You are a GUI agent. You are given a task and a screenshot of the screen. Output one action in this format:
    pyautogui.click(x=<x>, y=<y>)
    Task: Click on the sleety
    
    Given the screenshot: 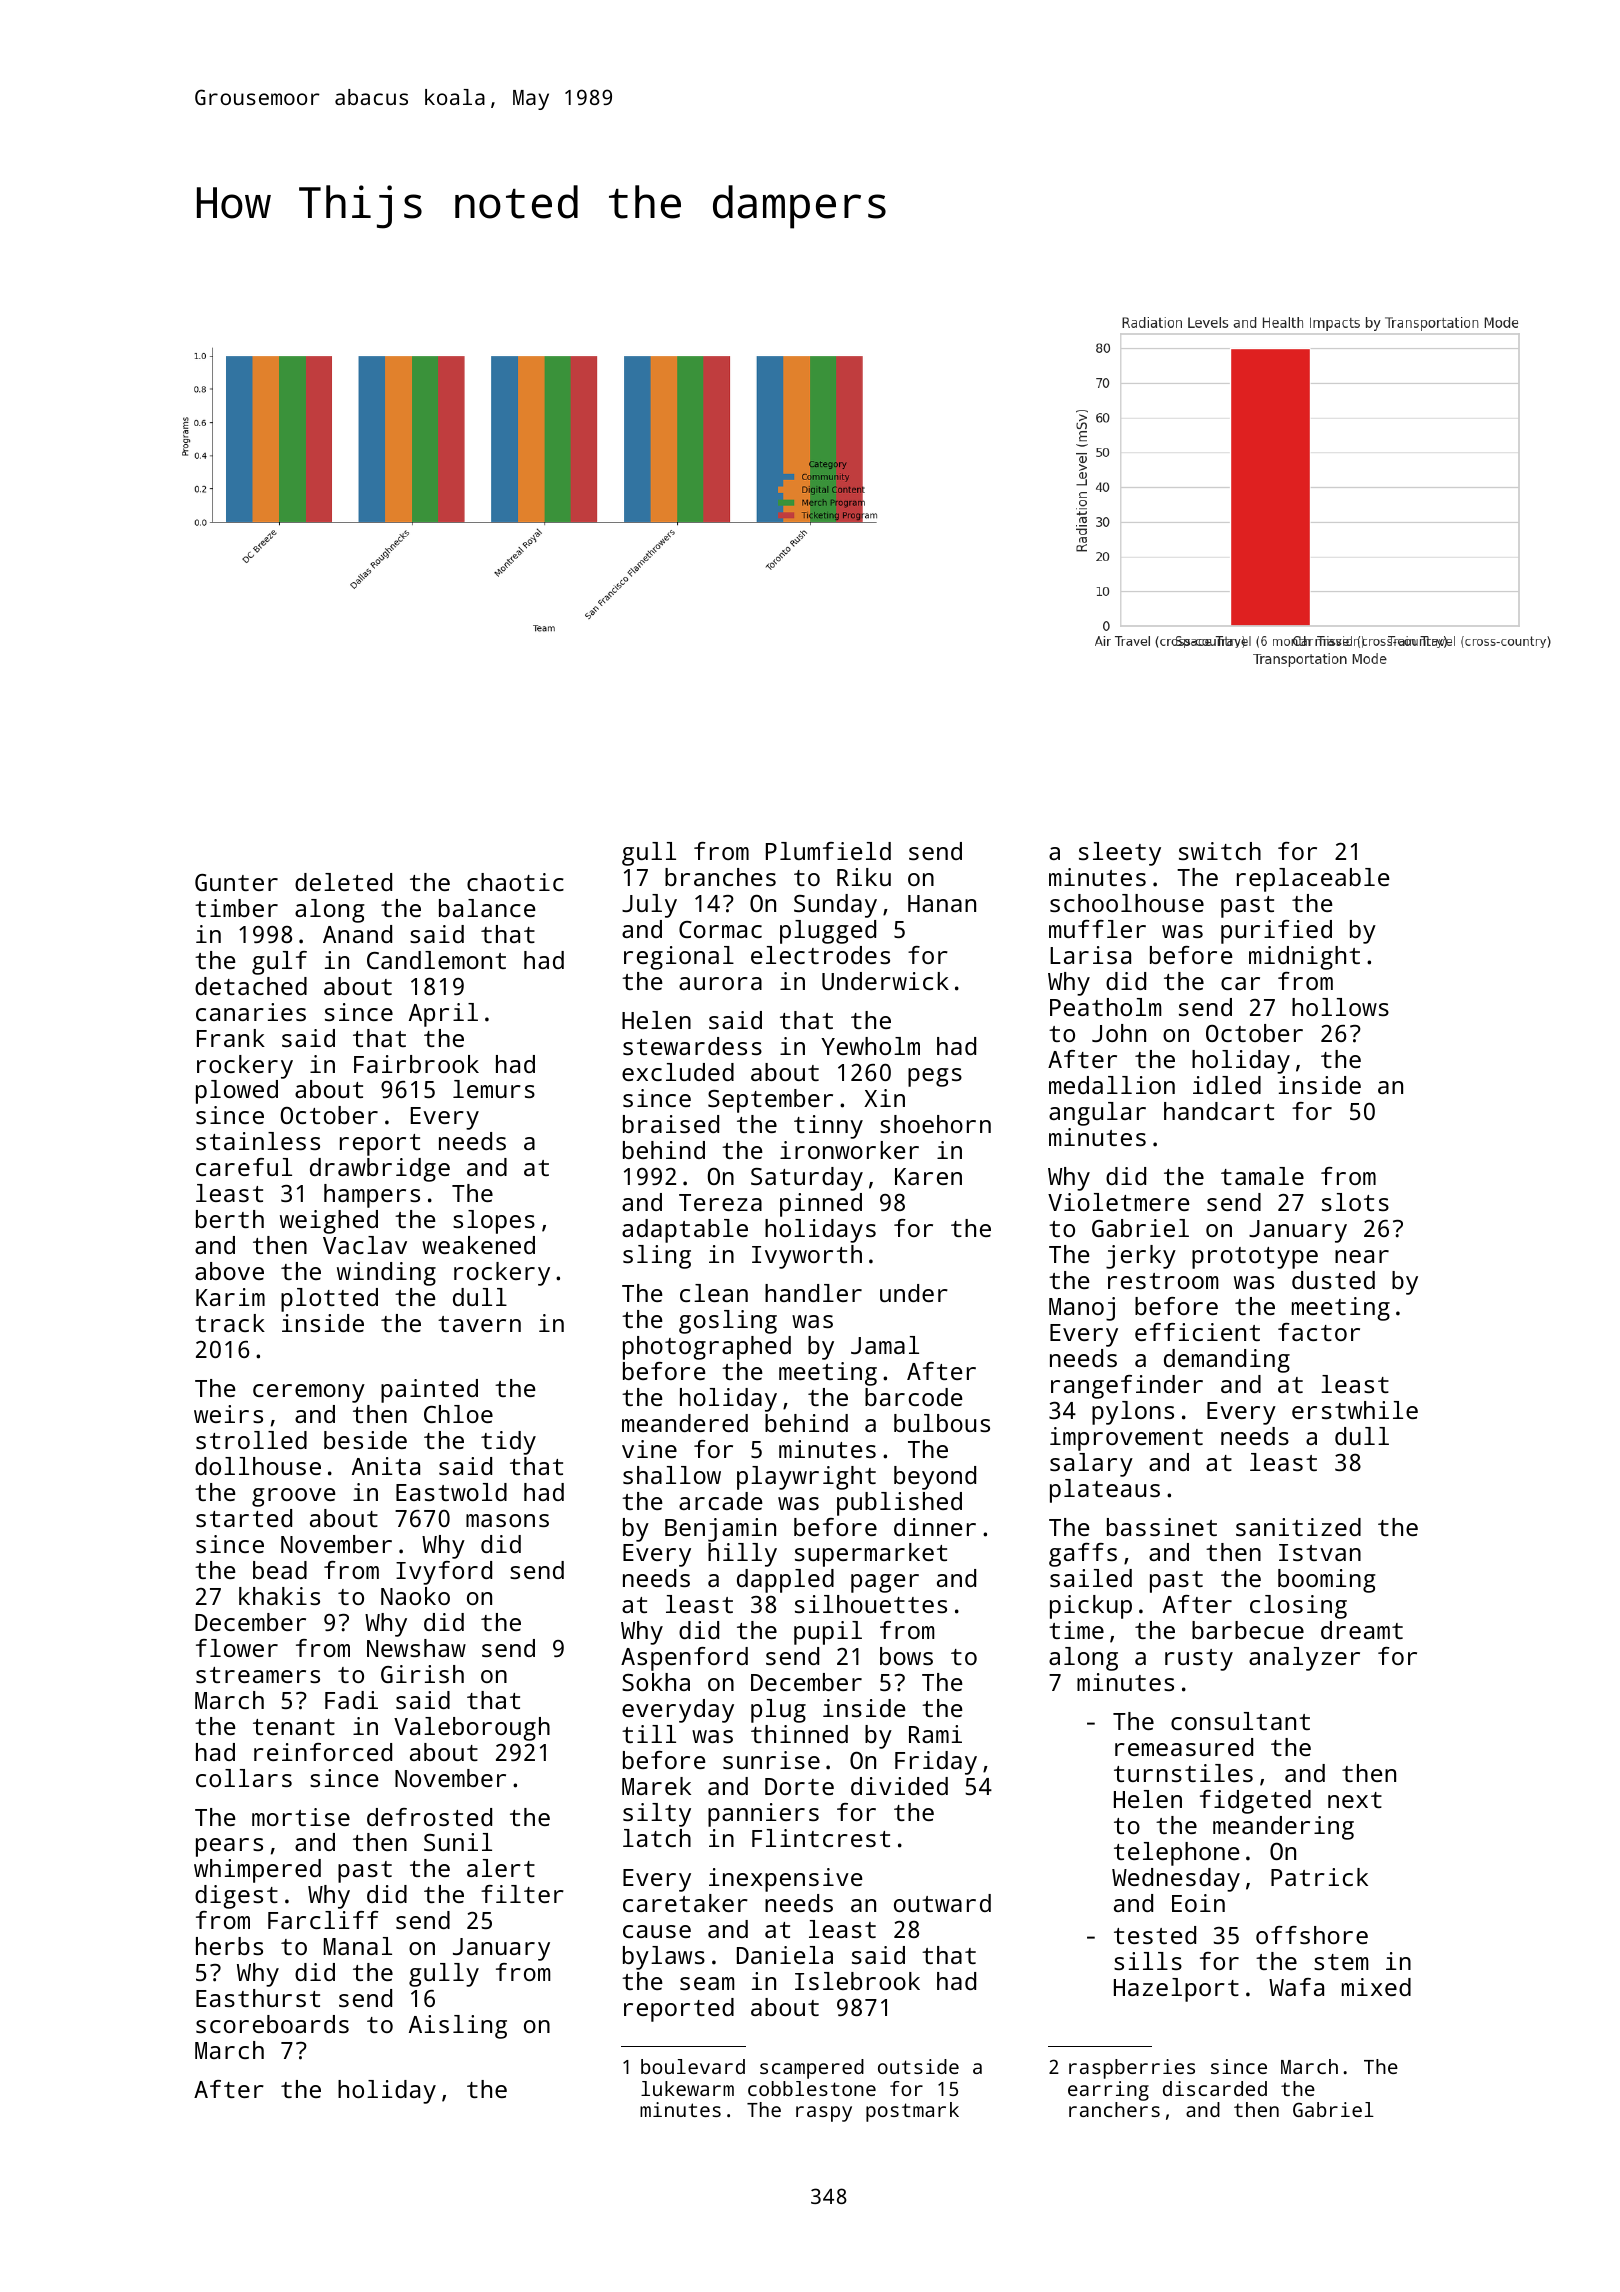 What is the action you would take?
    pyautogui.click(x=1120, y=854)
